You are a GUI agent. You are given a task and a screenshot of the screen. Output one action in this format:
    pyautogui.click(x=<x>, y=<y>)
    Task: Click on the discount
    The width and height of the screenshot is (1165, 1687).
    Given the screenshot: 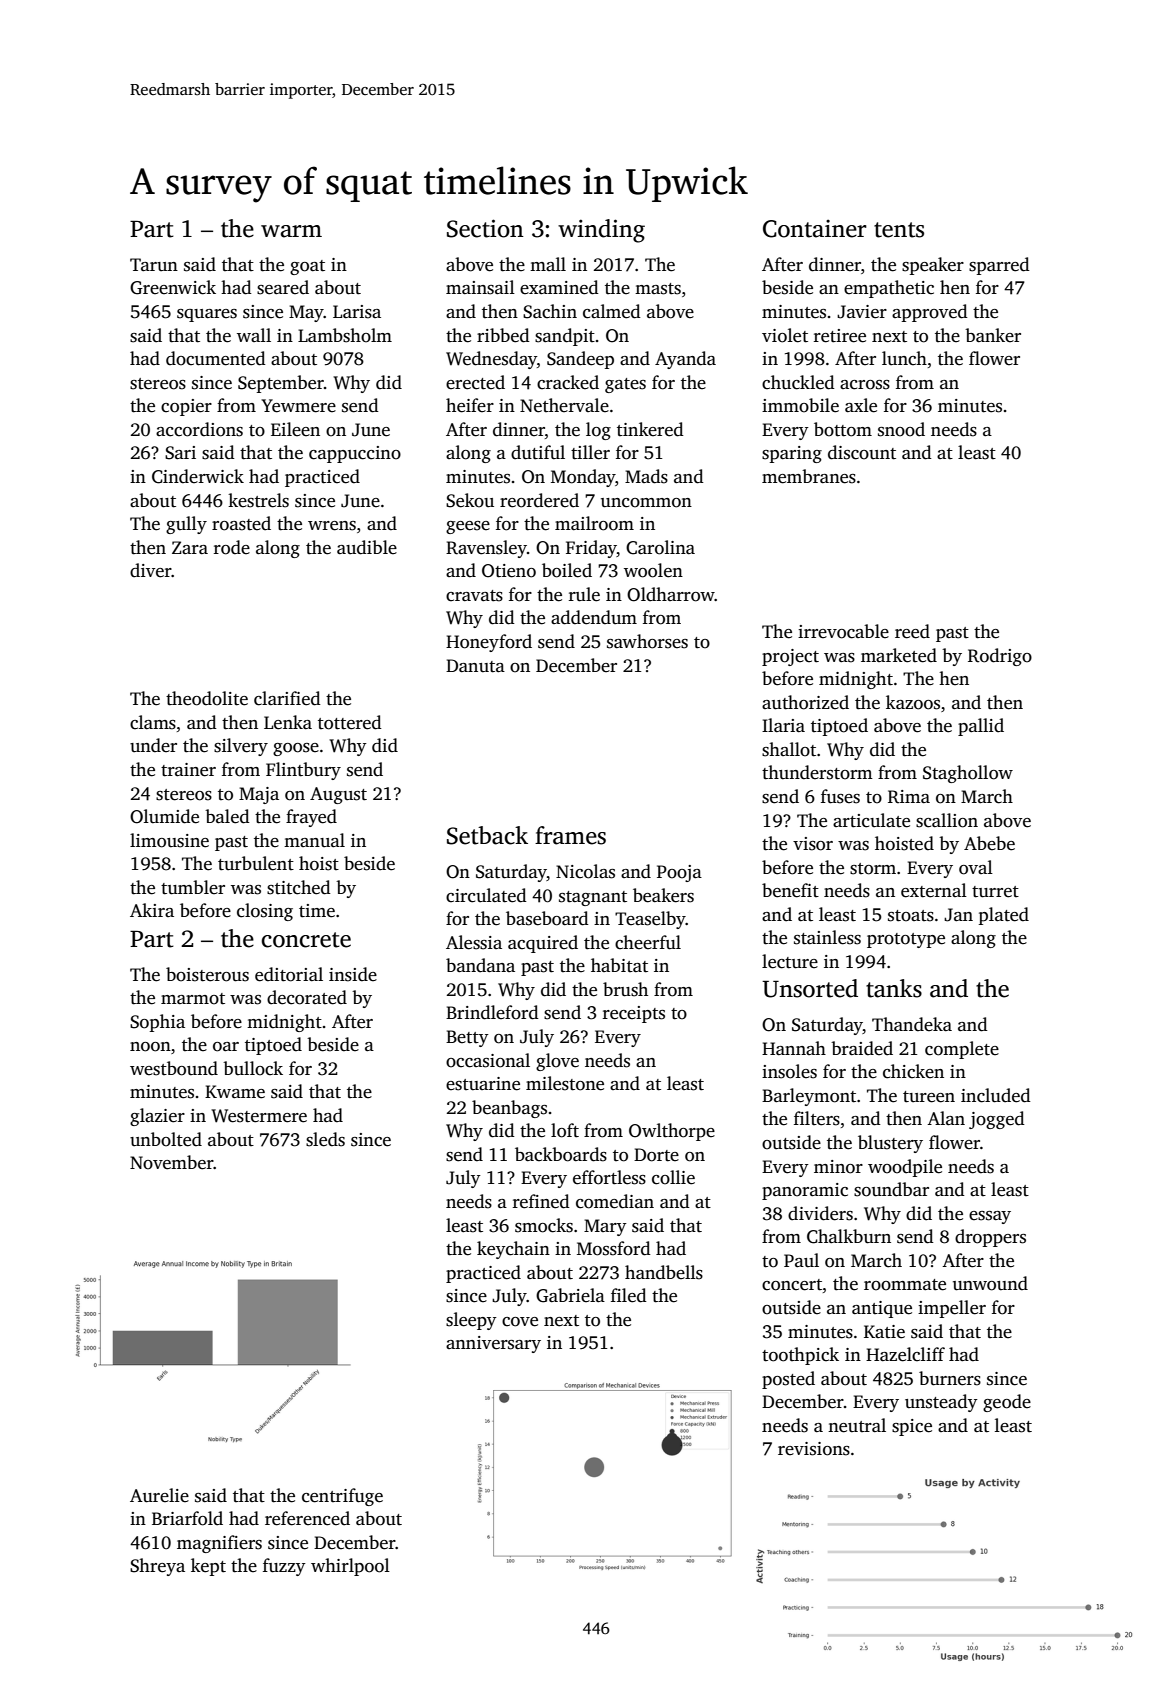 What is the action you would take?
    pyautogui.click(x=862, y=452)
